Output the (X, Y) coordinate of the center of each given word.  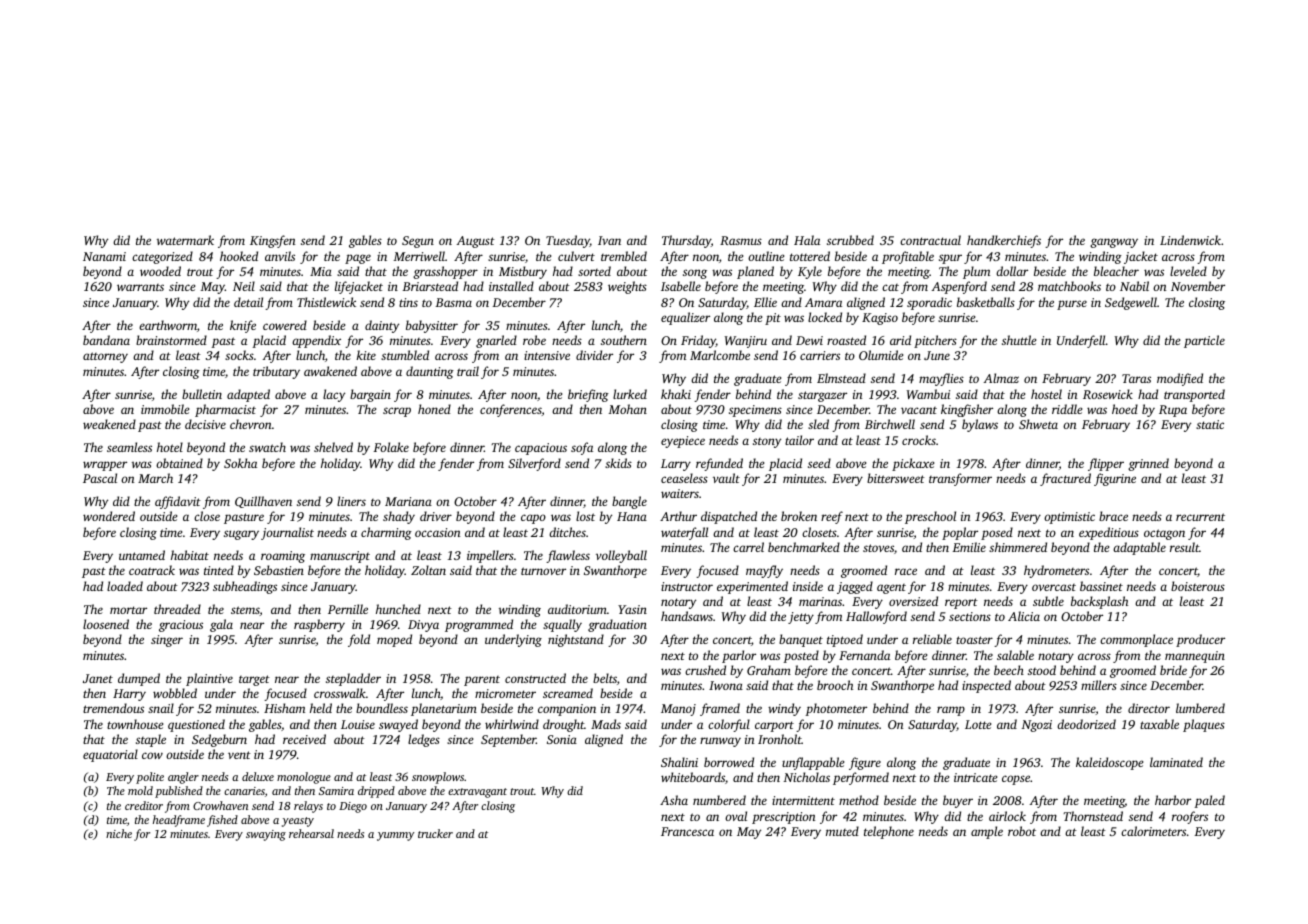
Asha (674, 800)
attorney (105, 357)
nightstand (576, 640)
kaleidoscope (1109, 763)
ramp (951, 711)
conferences (511, 410)
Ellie (765, 302)
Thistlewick (326, 302)
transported (1194, 395)
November (1198, 286)
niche (119, 833)
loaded (125, 586)
